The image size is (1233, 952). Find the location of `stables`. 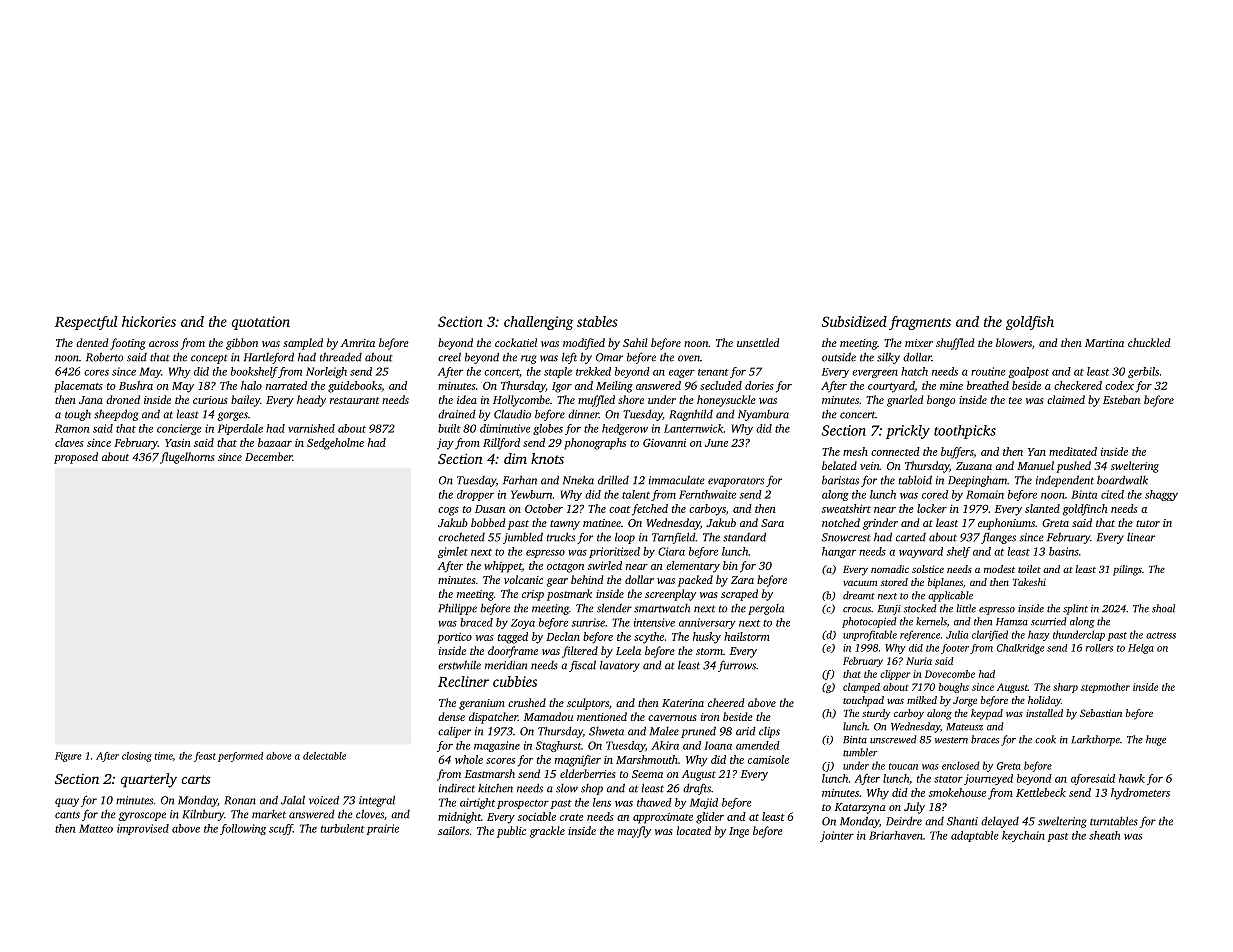

stables is located at coordinates (597, 321).
